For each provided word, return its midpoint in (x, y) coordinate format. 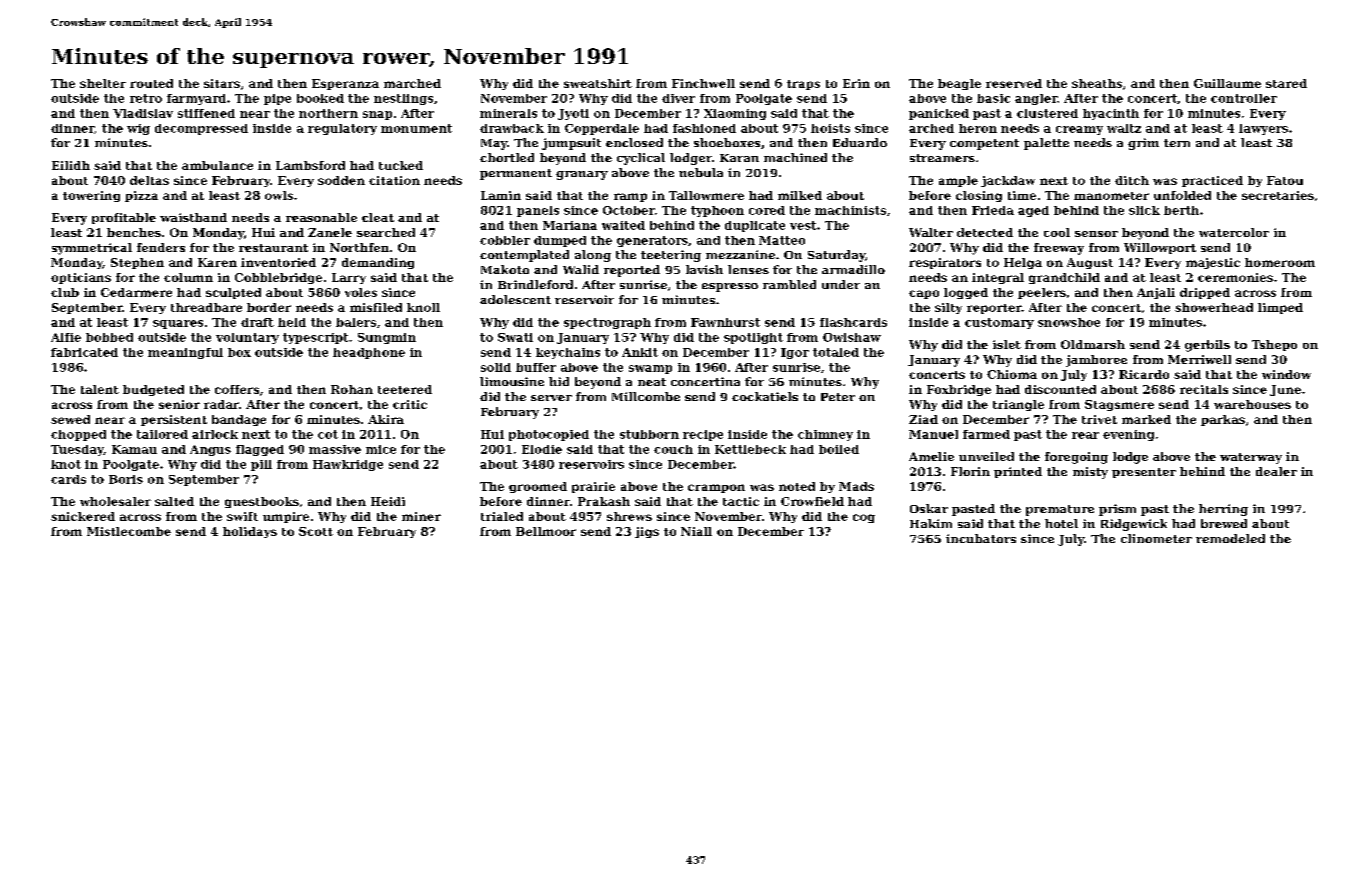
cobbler (505, 240)
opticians (81, 278)
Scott (316, 531)
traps (803, 85)
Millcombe (646, 396)
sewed (70, 419)
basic (993, 98)
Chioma (1012, 374)
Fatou (1285, 180)
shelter (103, 83)
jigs (647, 532)
